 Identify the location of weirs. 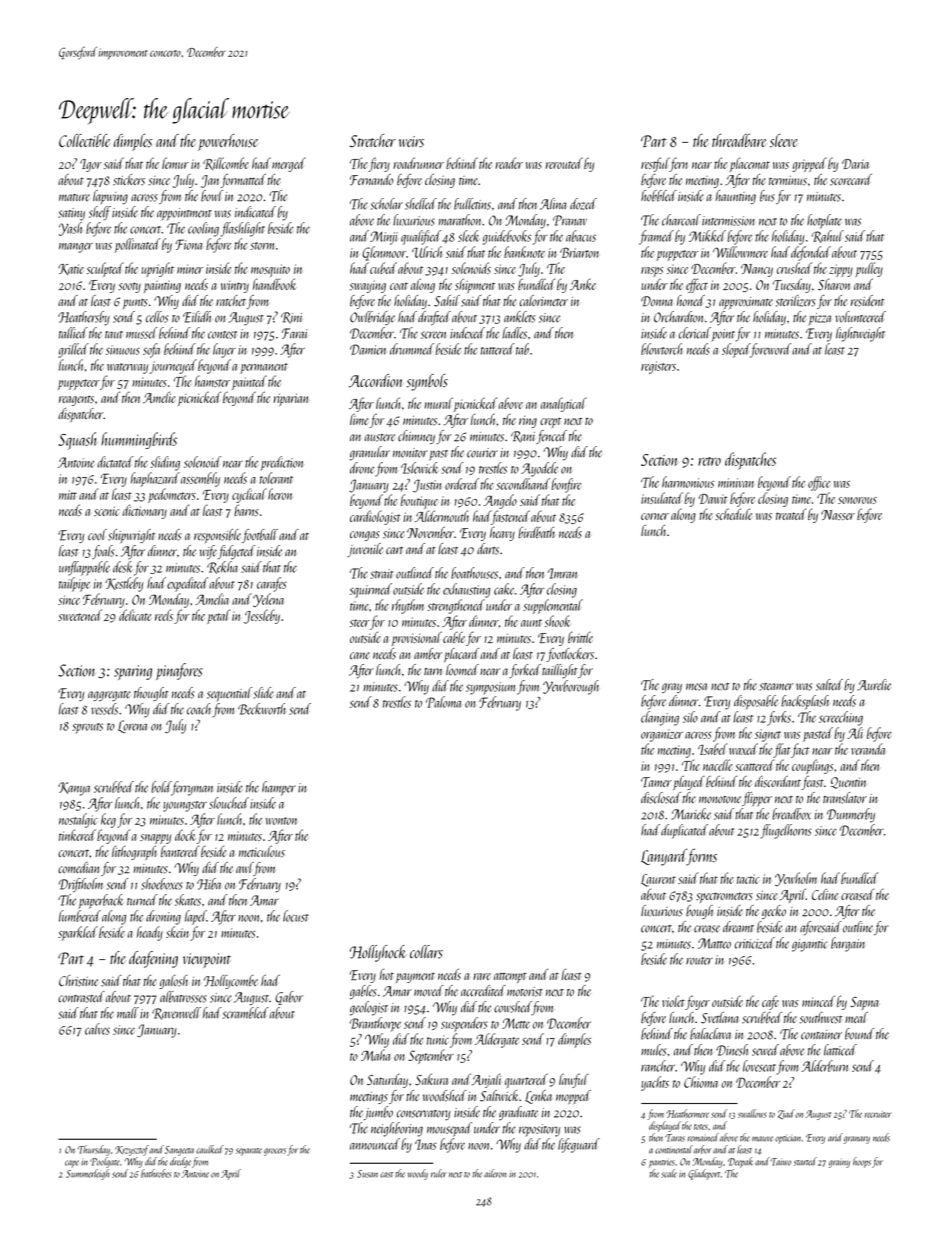
(411, 142).
